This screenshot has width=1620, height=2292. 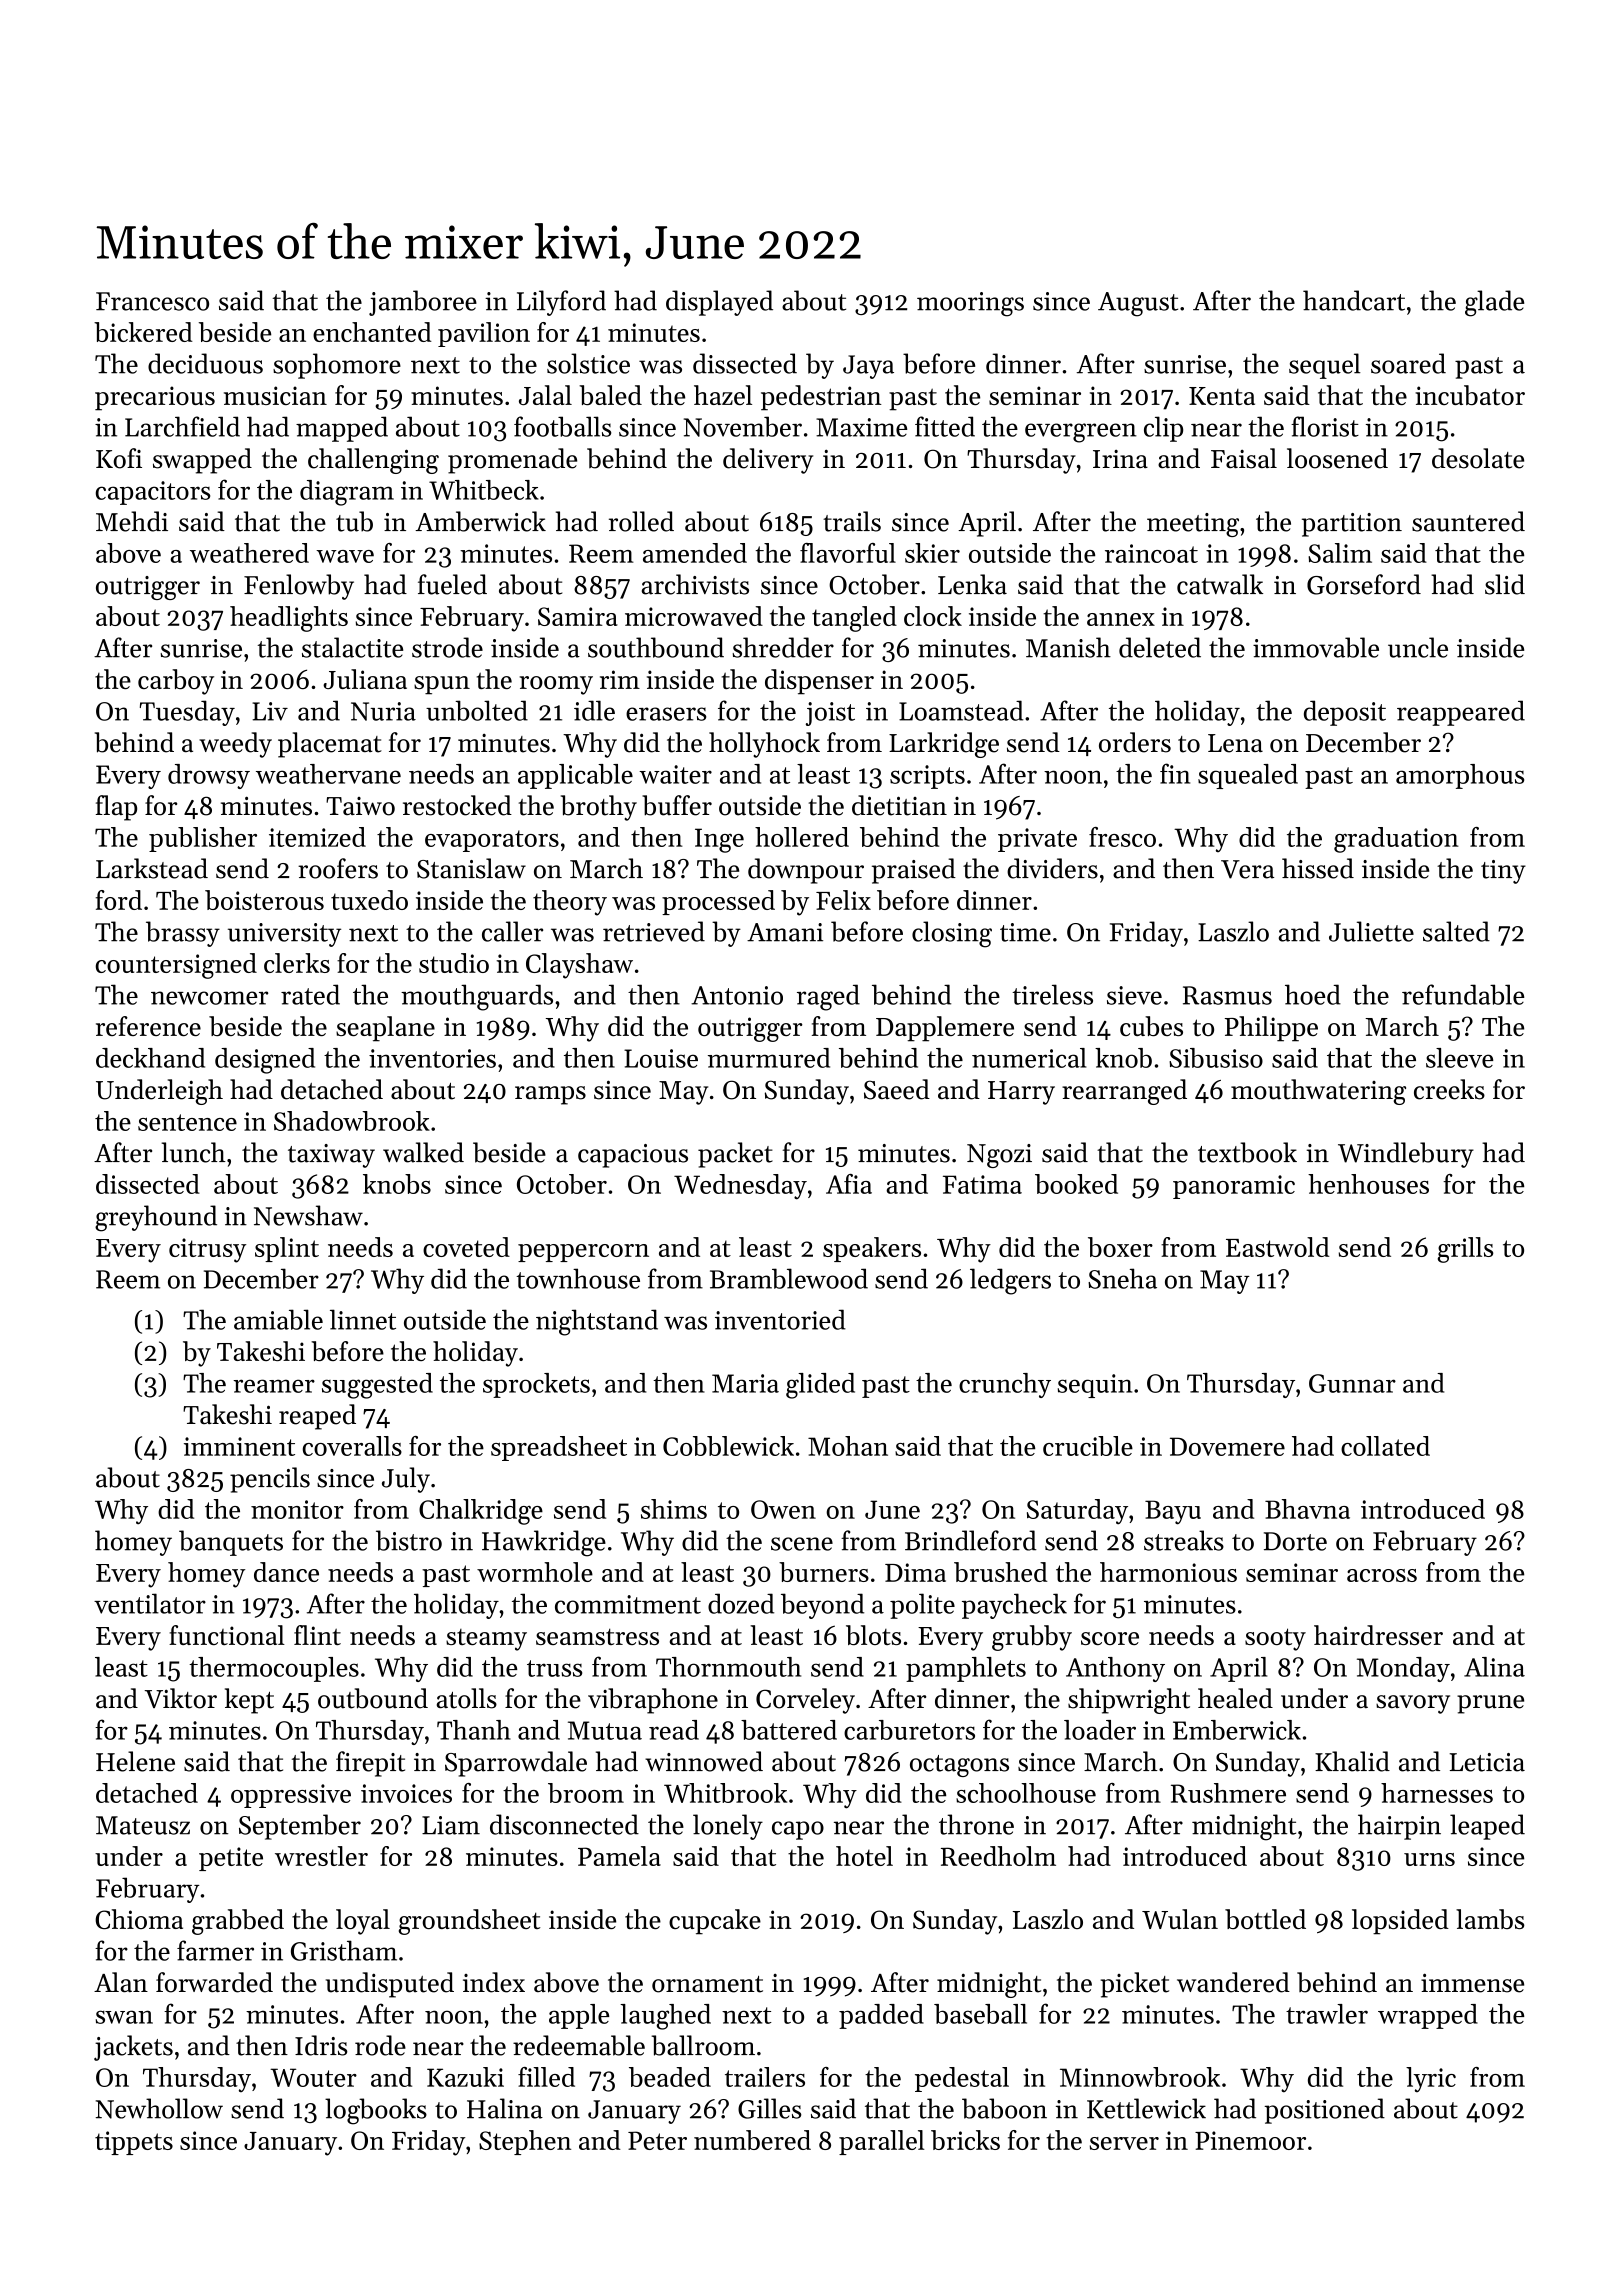 I want to click on ventilator, so click(x=150, y=1603).
